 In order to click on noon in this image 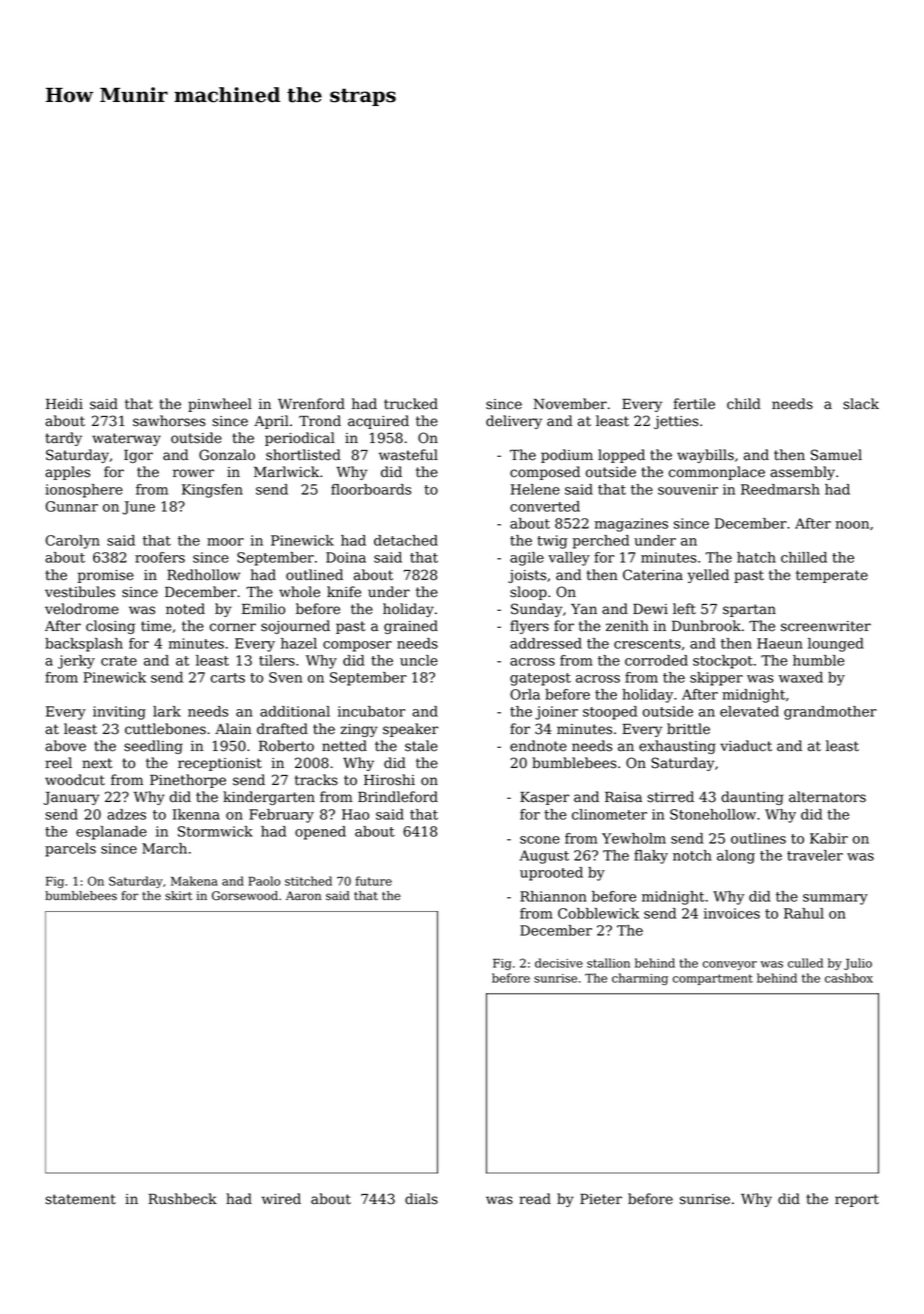, I will do `click(852, 525)`.
